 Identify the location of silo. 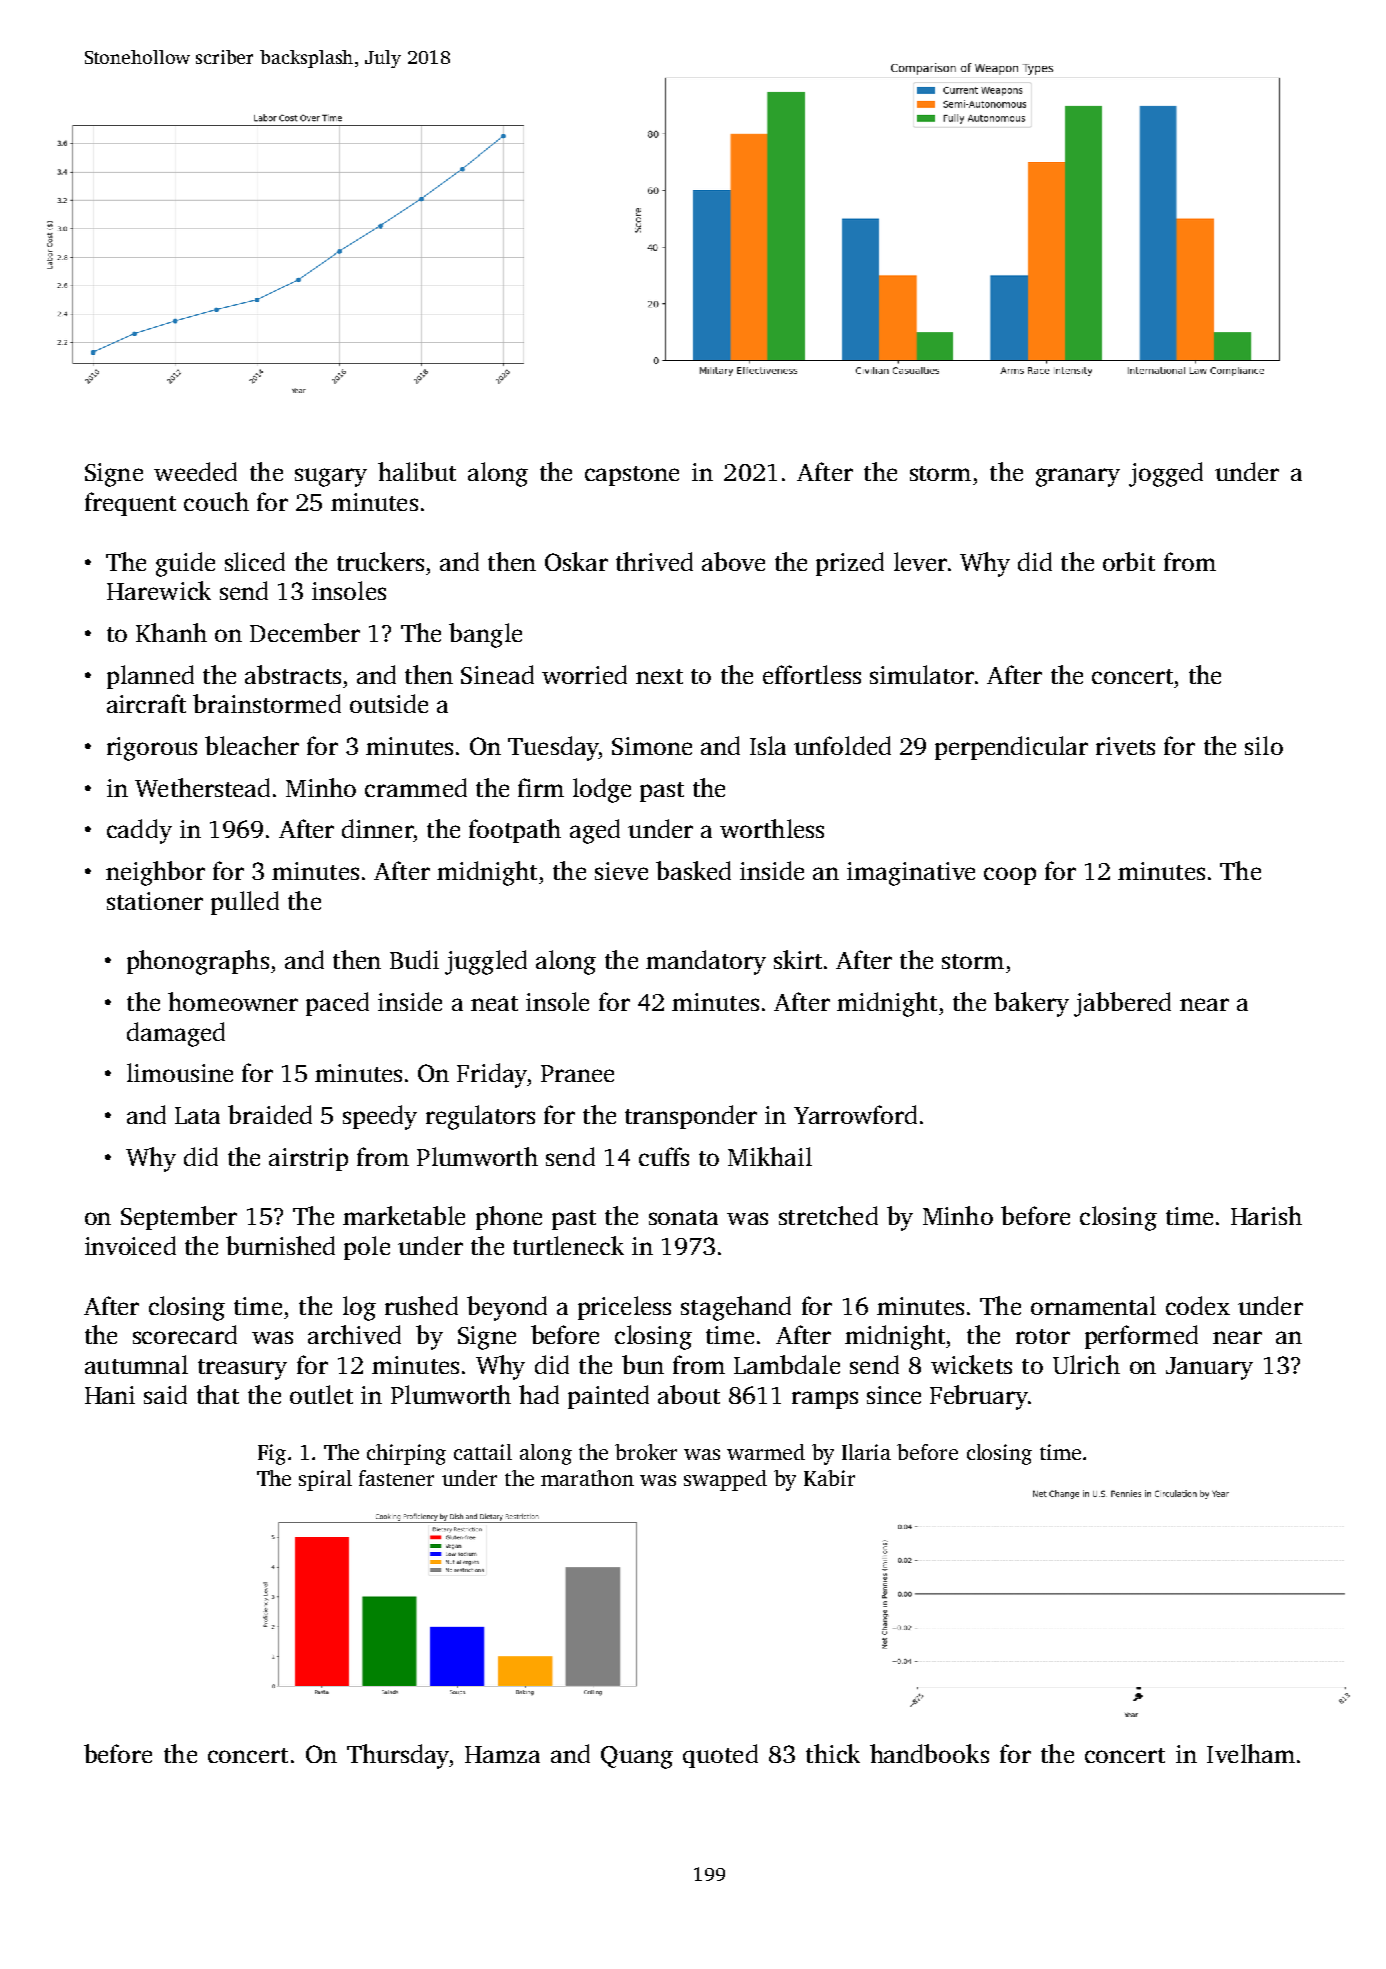
(1264, 745).
